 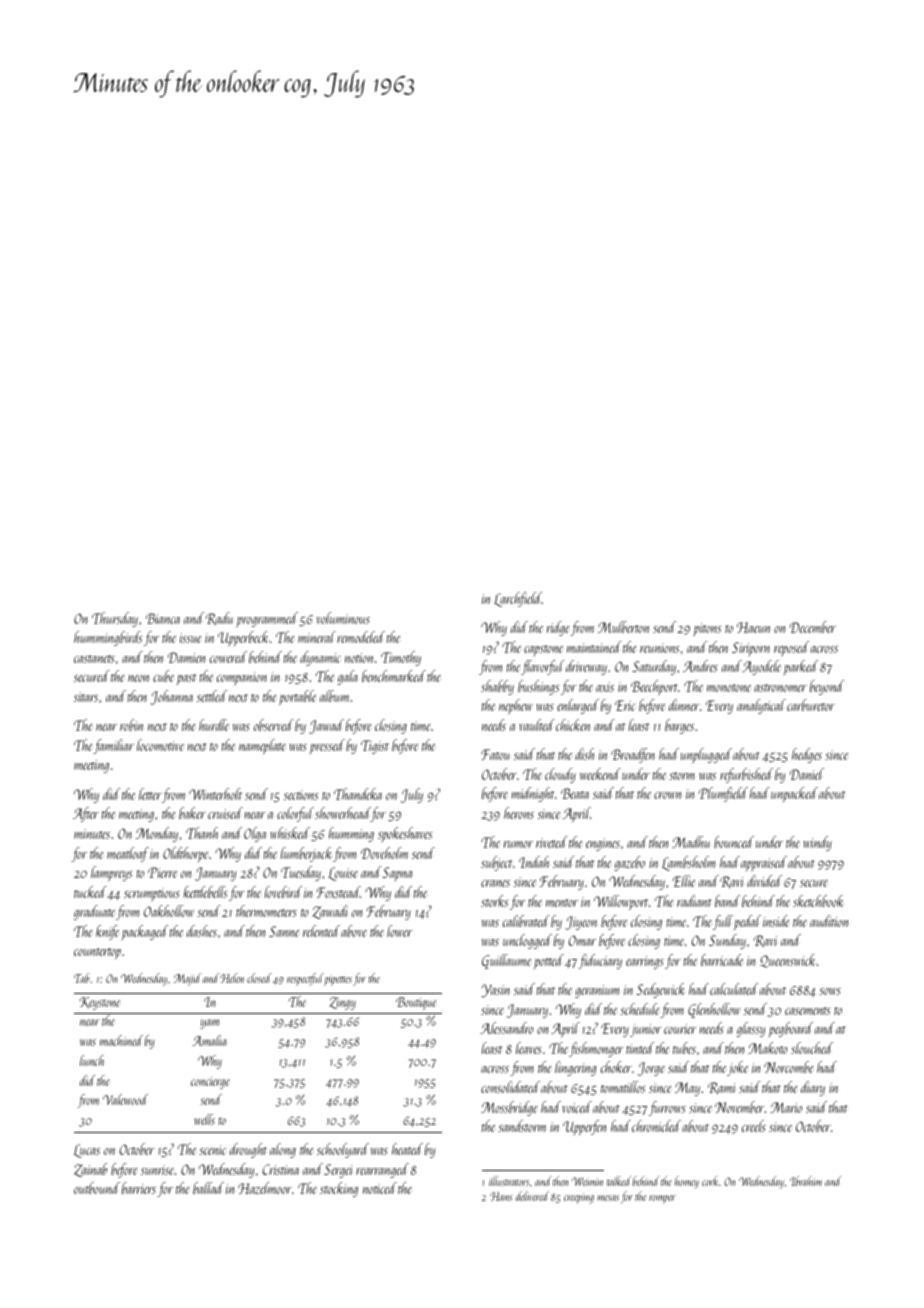 What do you see at coordinates (495, 883) in the screenshot?
I see `cranes` at bounding box center [495, 883].
